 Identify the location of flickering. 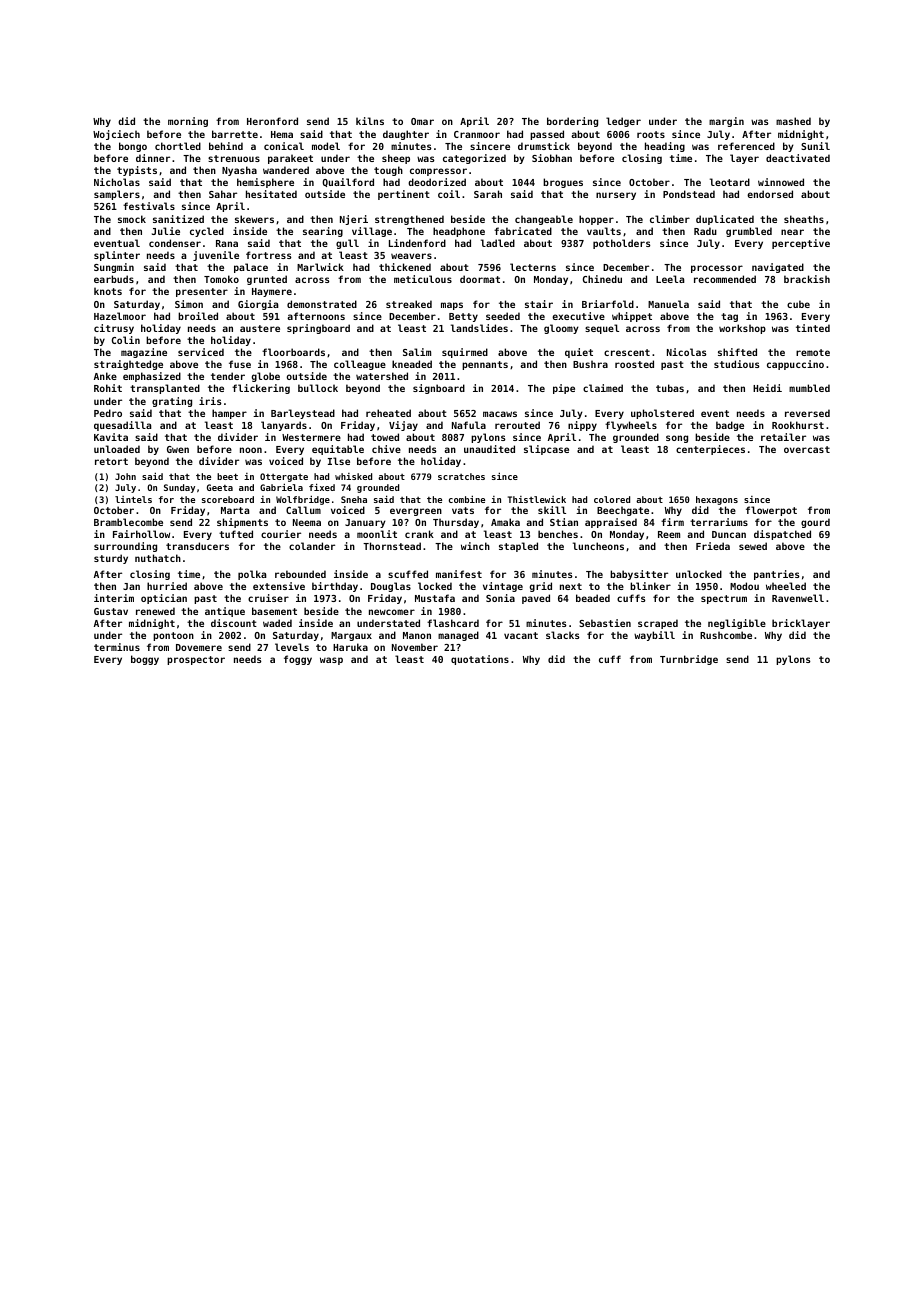
(261, 389).
